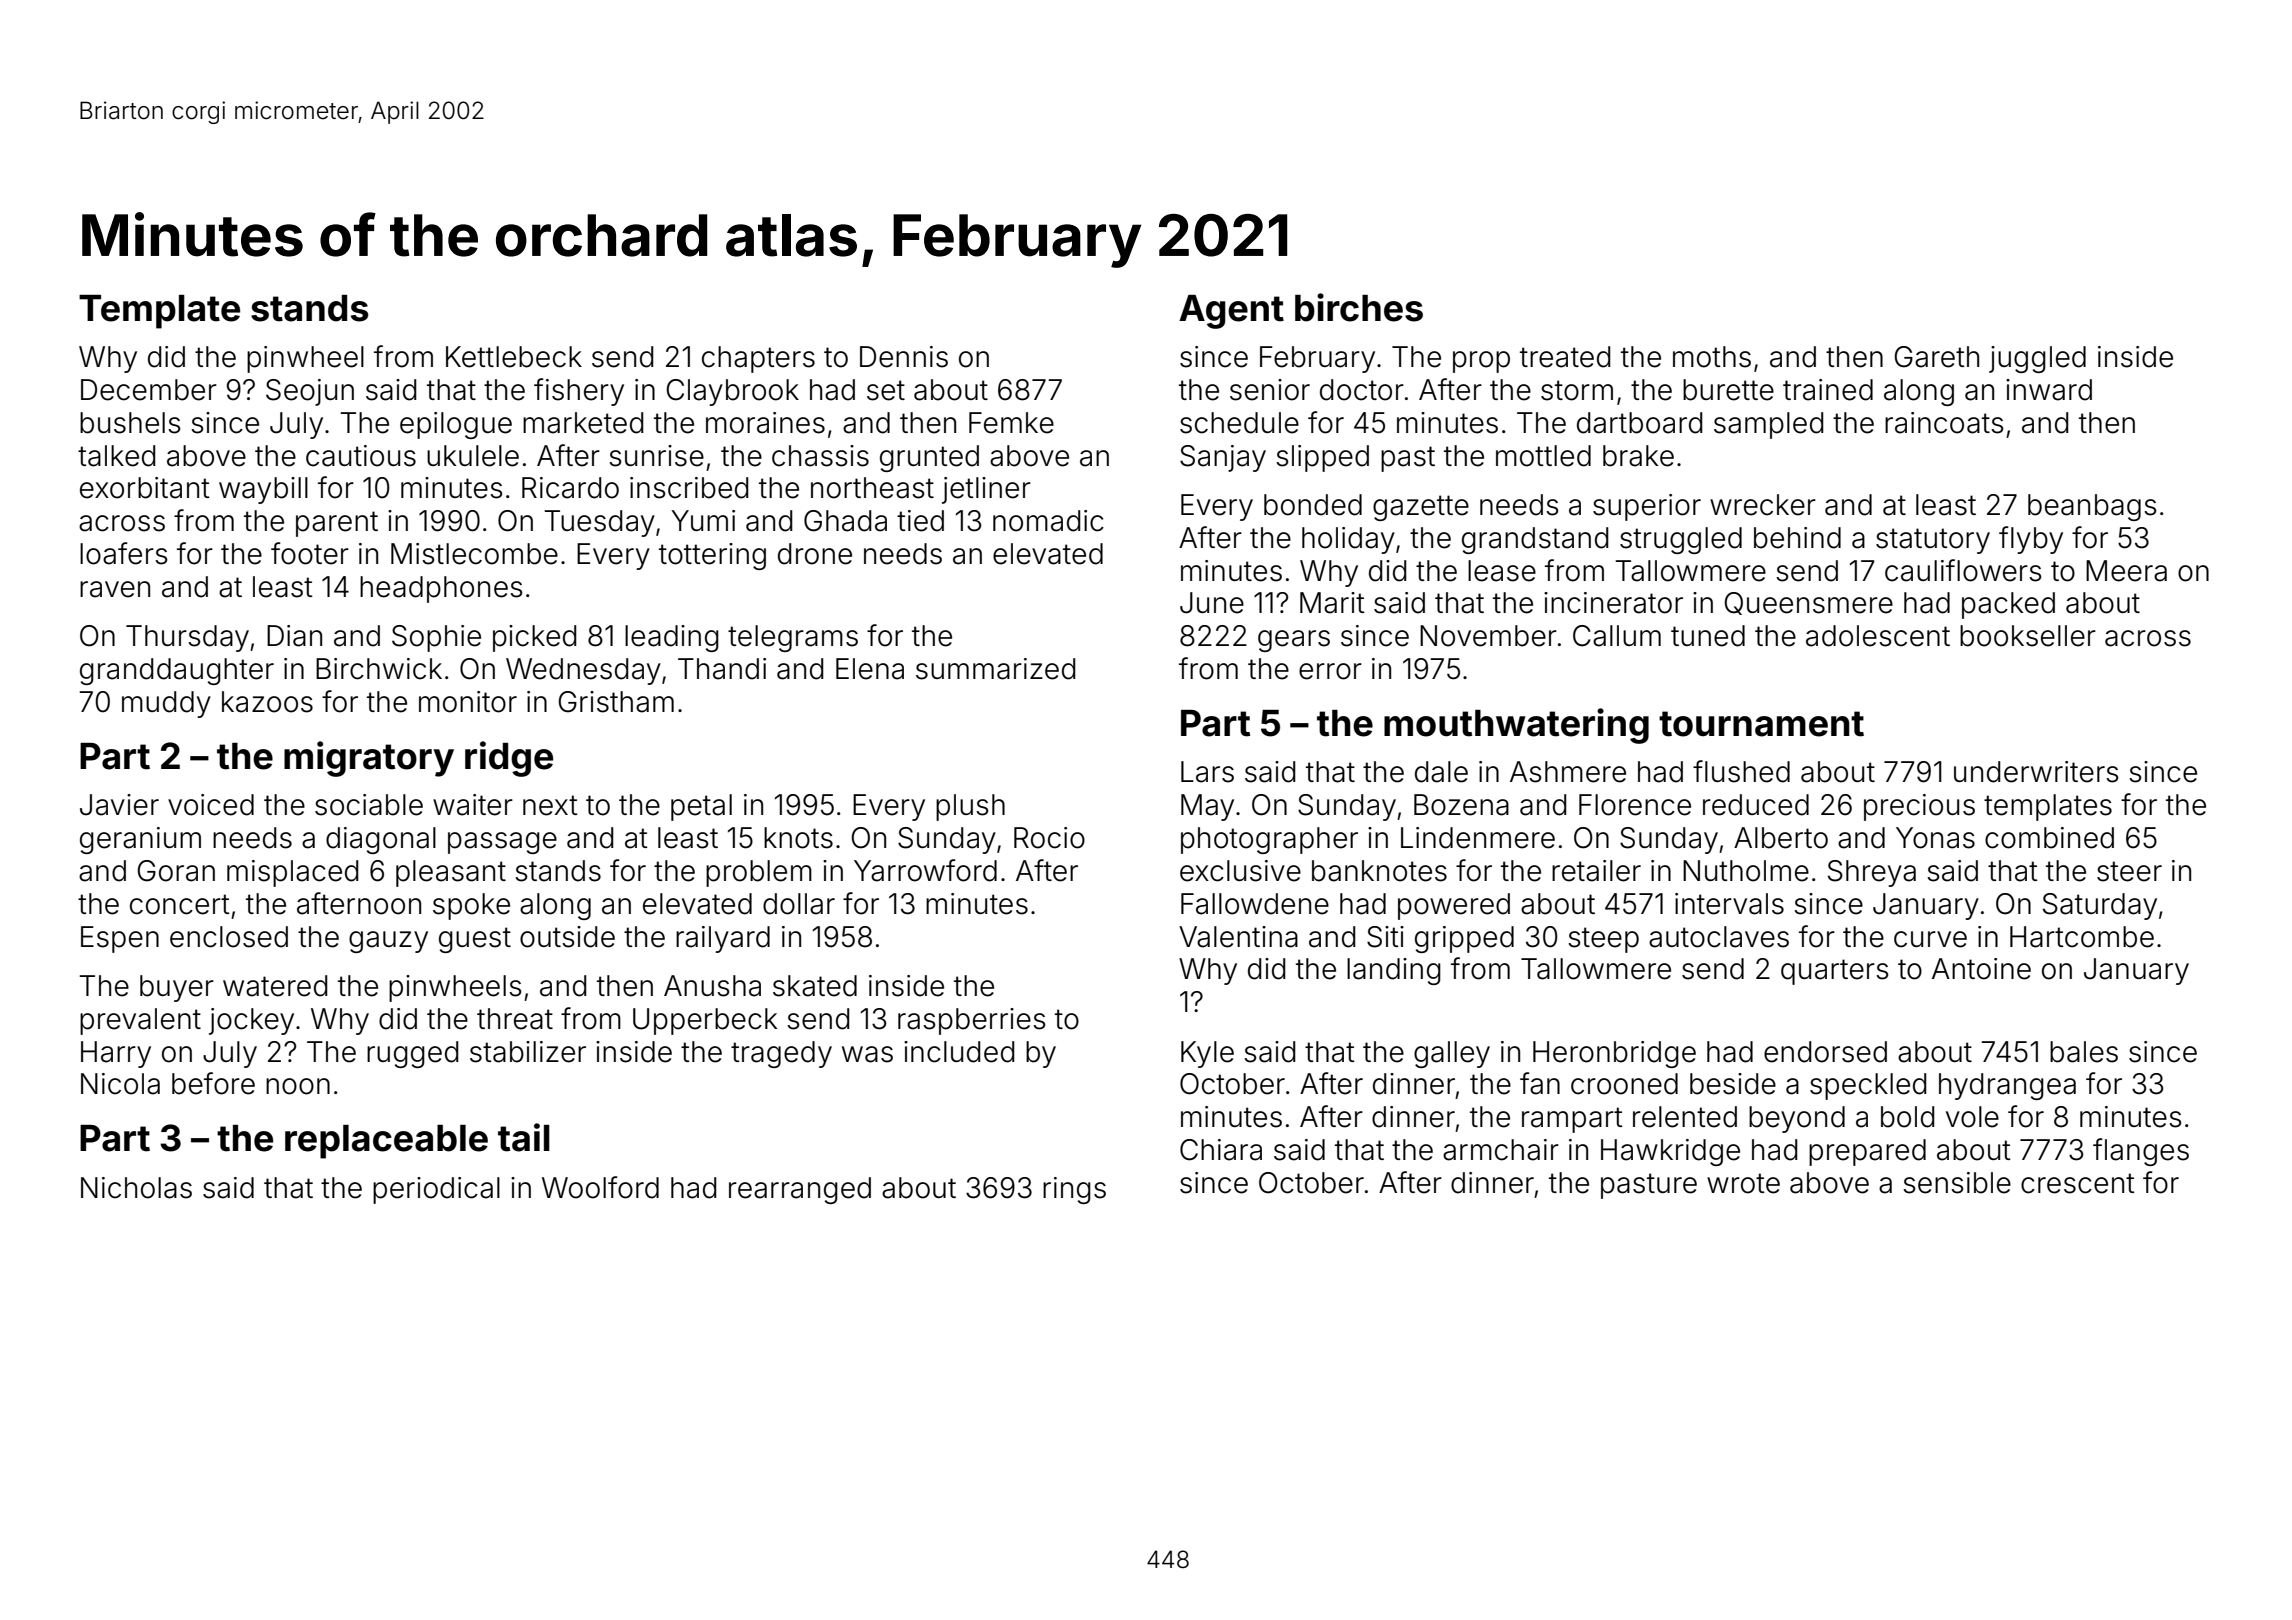 This screenshot has height=1620, width=2292. What do you see at coordinates (2078, 1183) in the screenshot?
I see `crescent` at bounding box center [2078, 1183].
